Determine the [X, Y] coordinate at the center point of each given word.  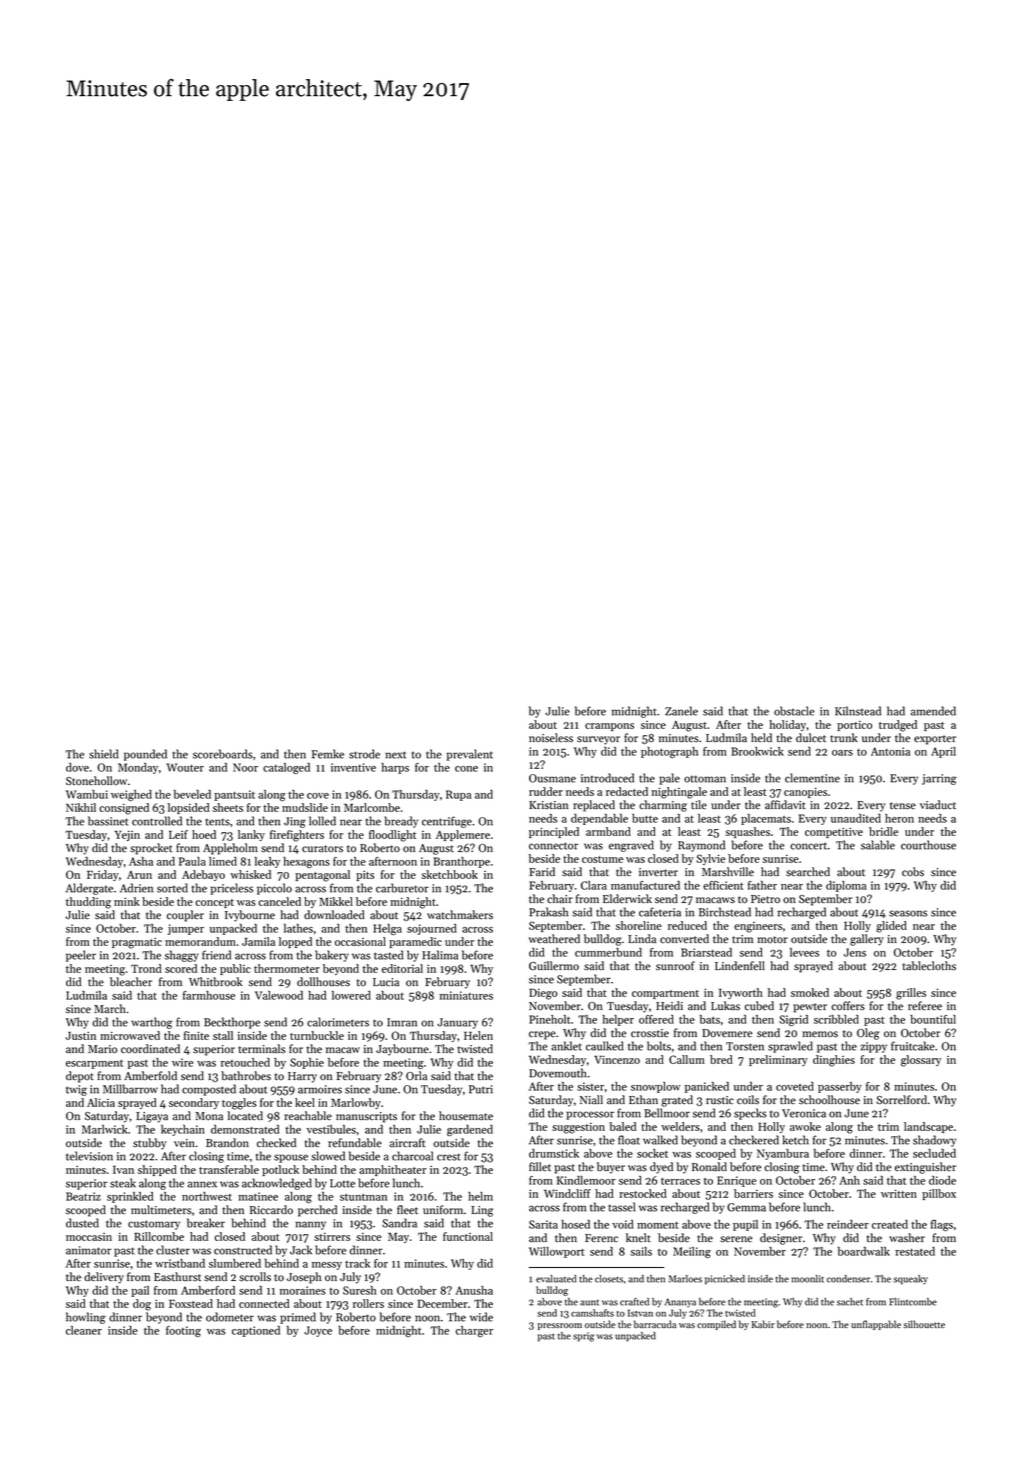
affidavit [785, 805]
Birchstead [725, 912]
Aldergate [89, 889]
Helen [478, 1035]
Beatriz [83, 1196]
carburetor [402, 888]
